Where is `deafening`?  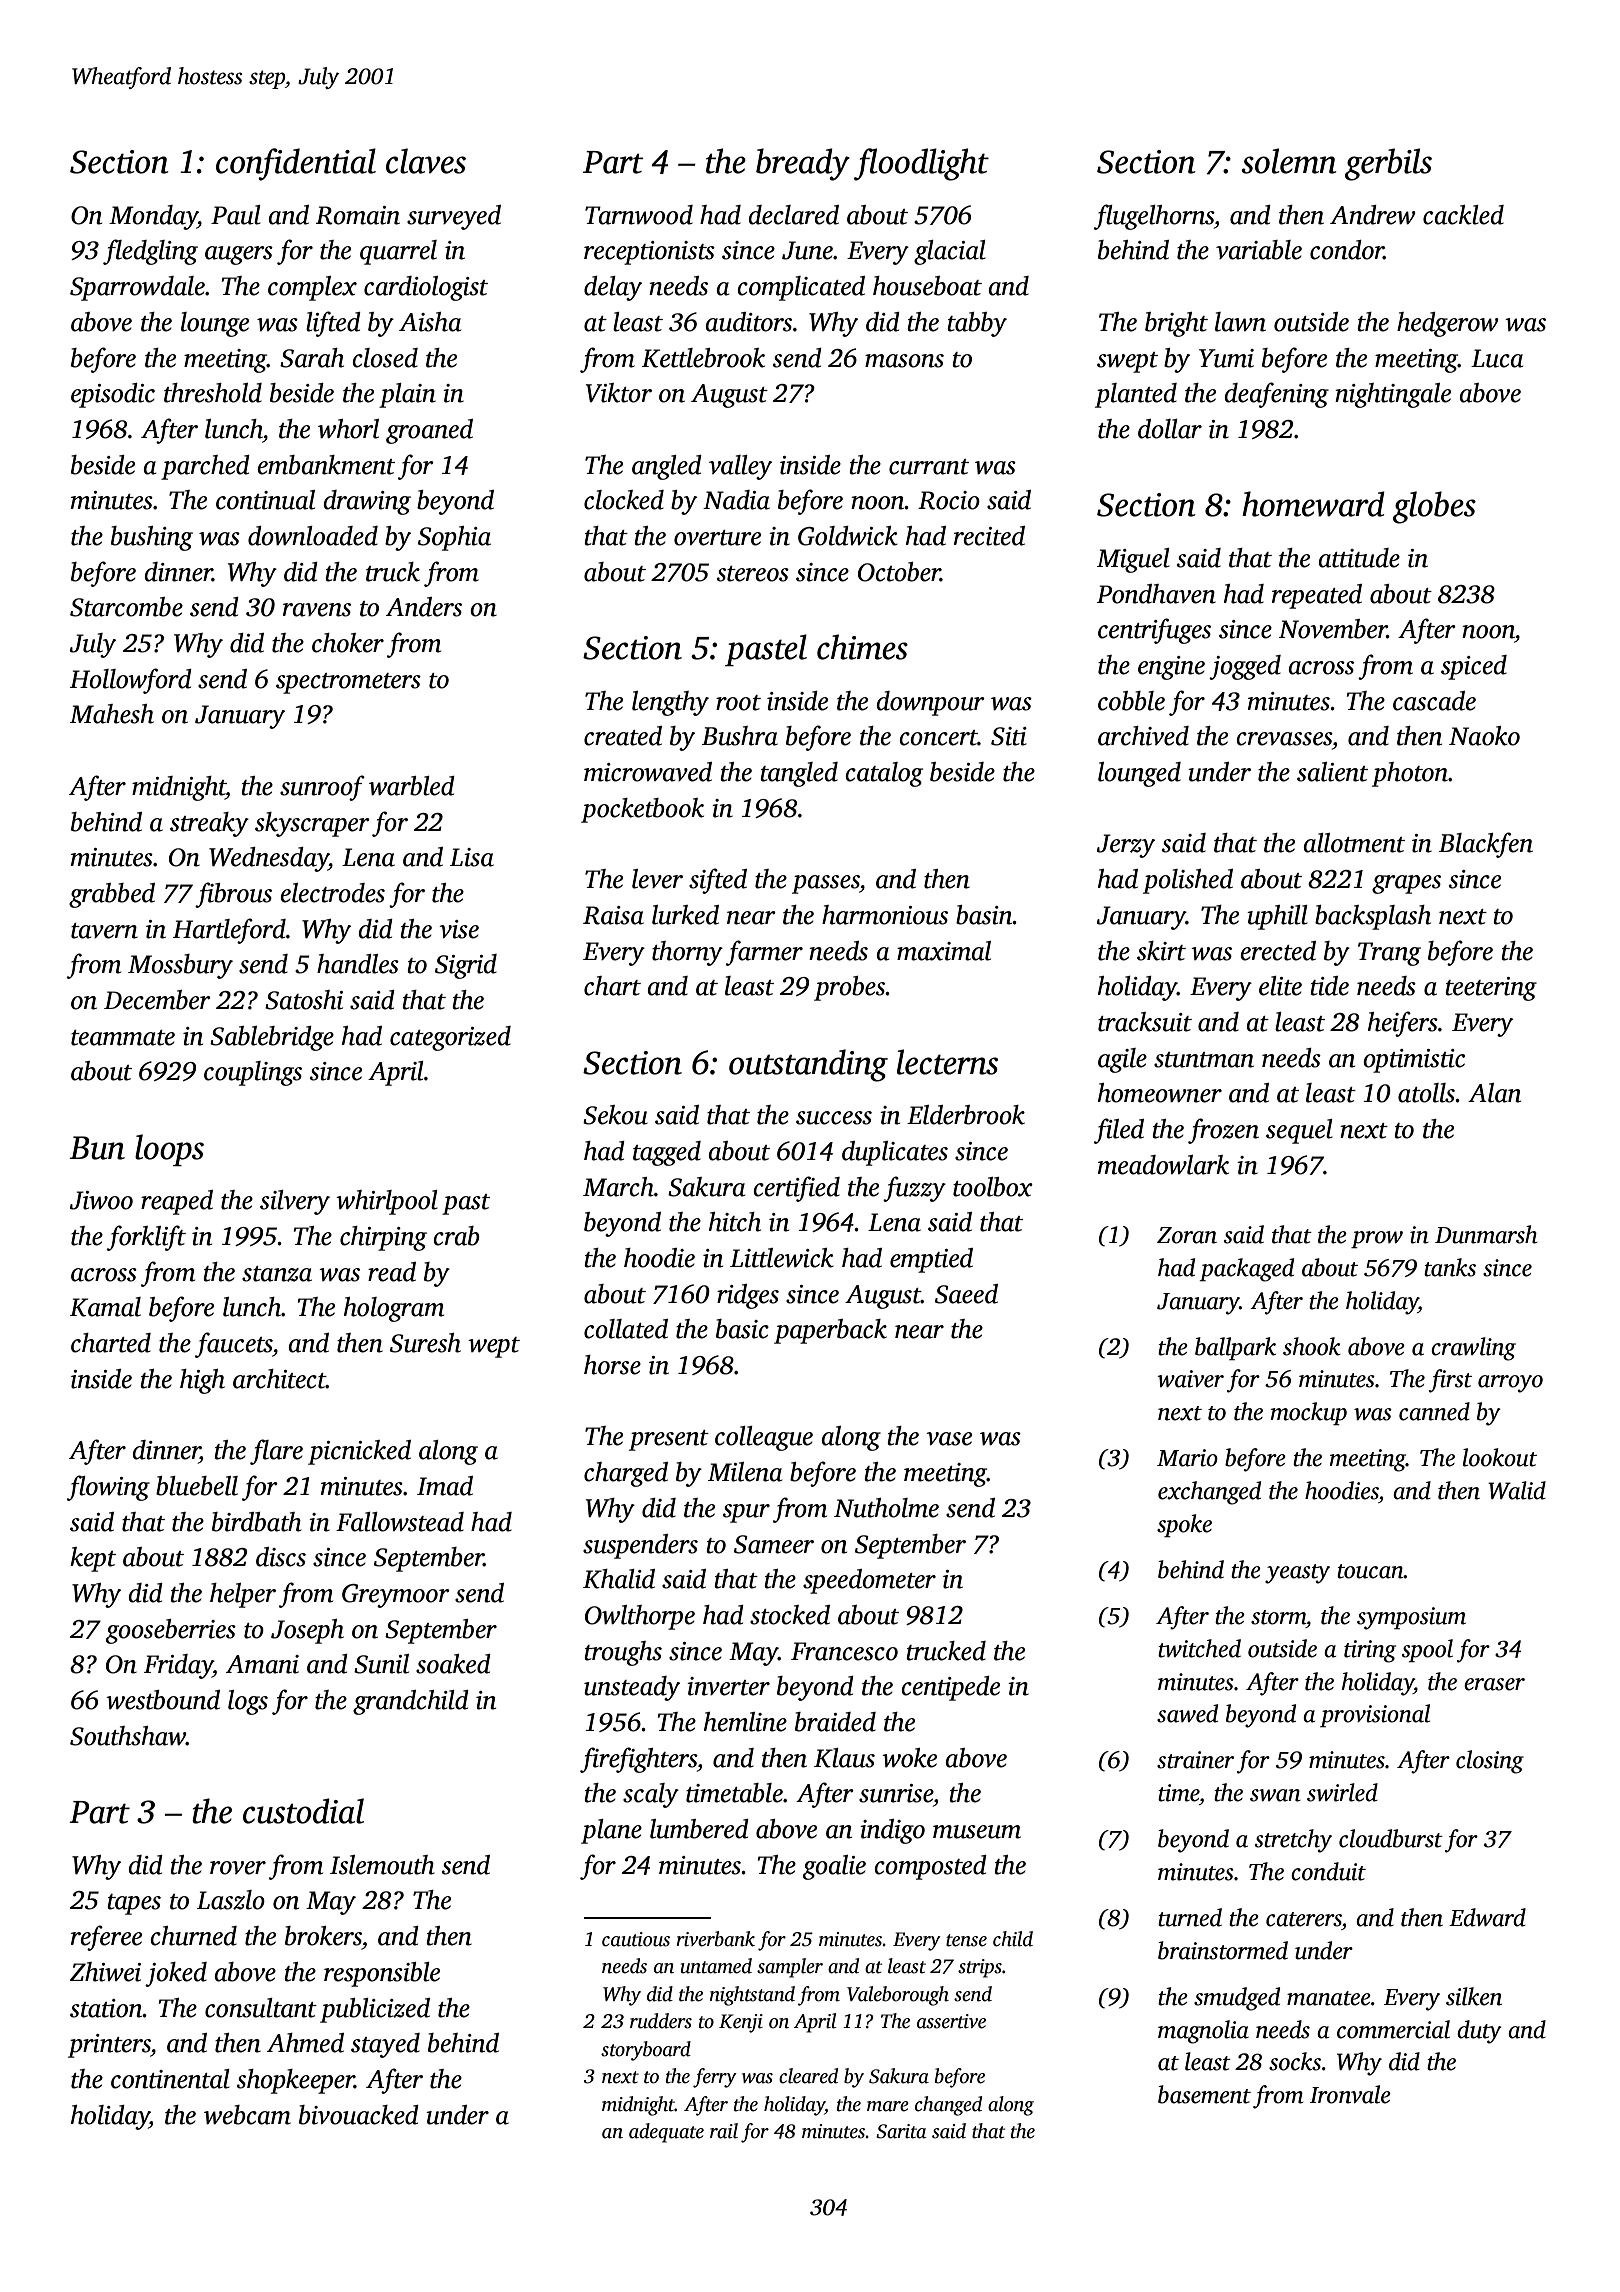
deafening is located at coordinates (1276, 395).
